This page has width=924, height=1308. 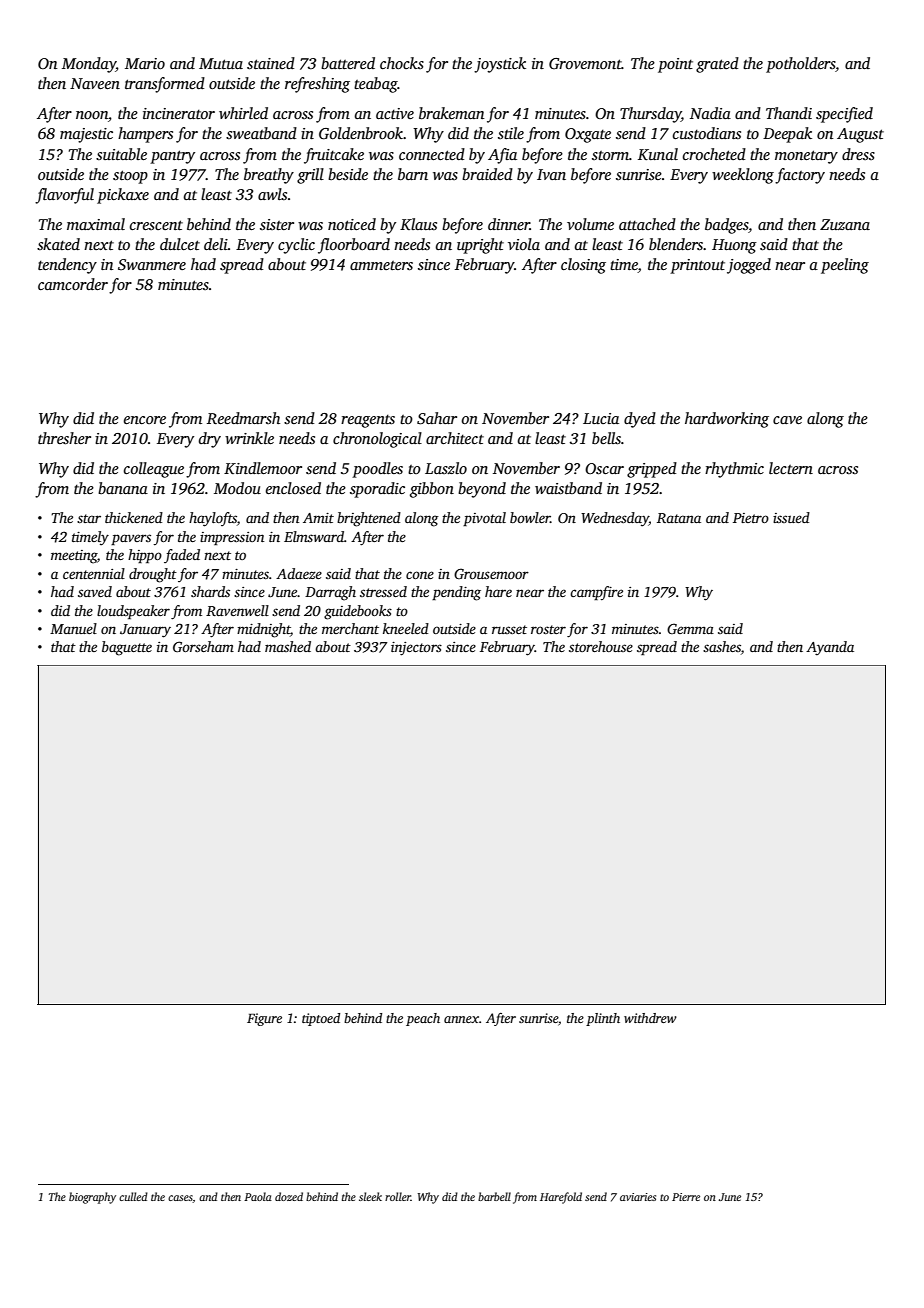 I want to click on withdrew, so click(x=650, y=1018).
